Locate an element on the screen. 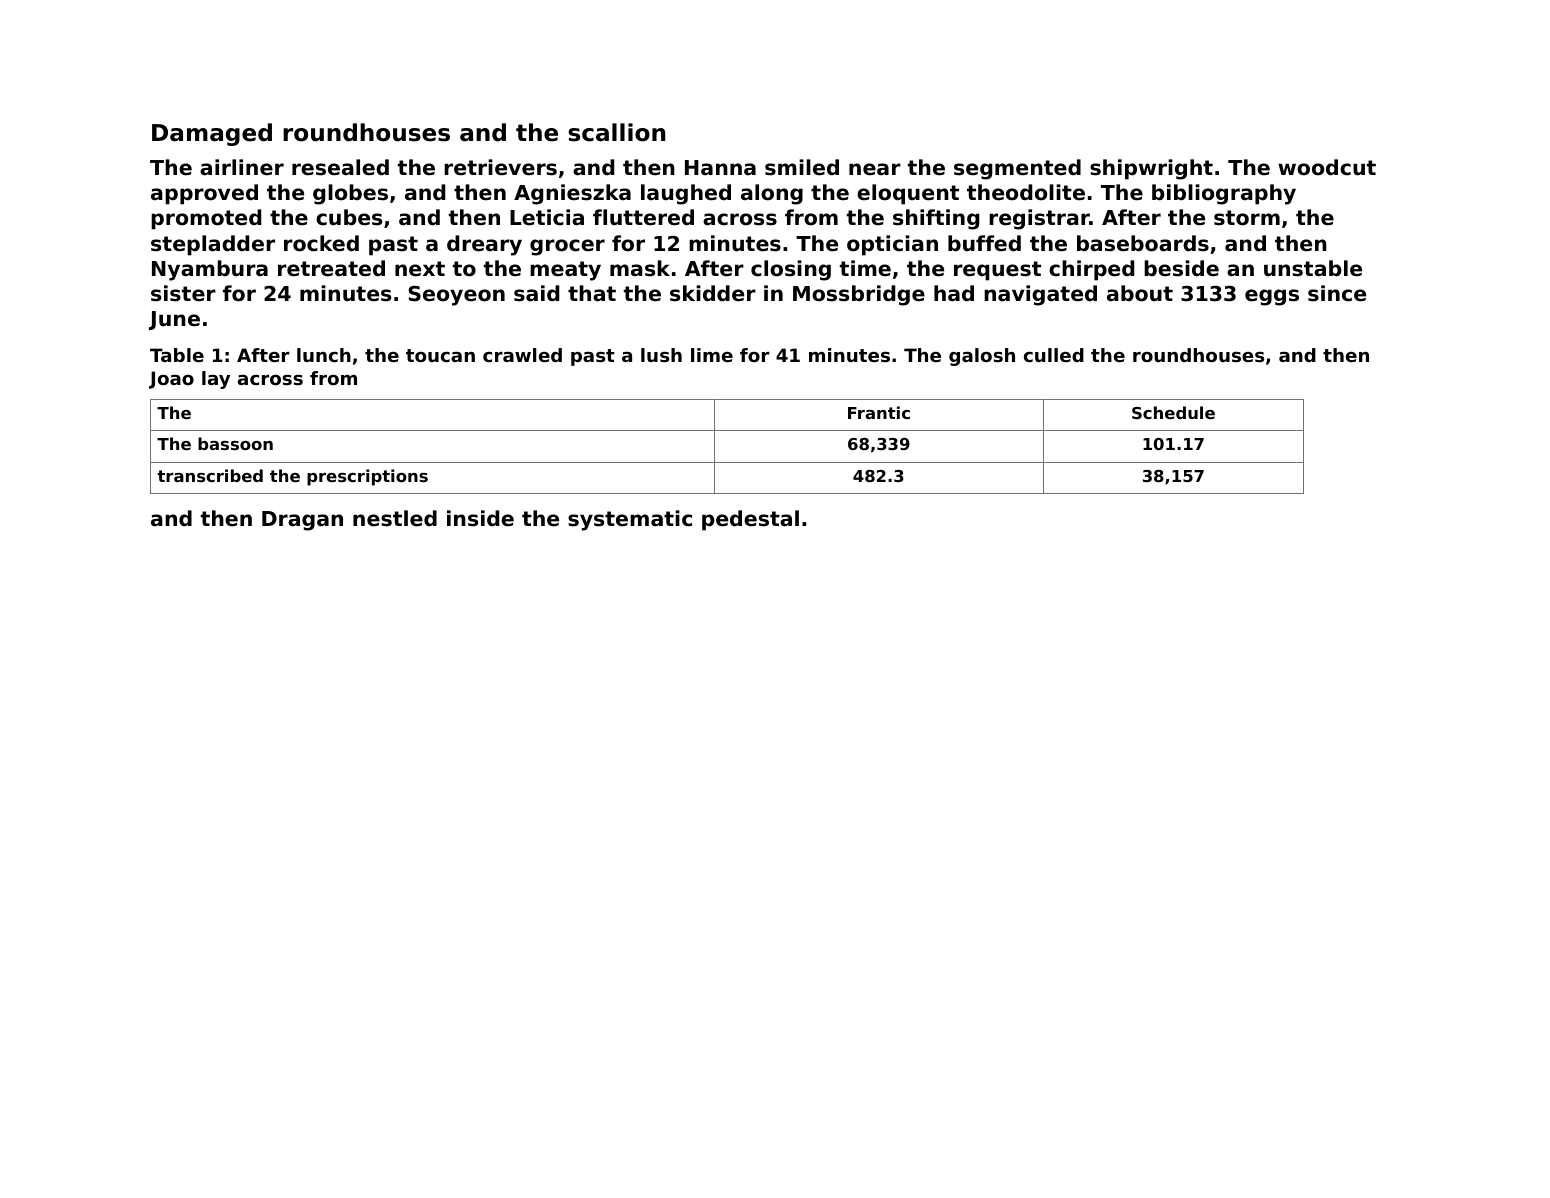  segmented is located at coordinates (1017, 169).
